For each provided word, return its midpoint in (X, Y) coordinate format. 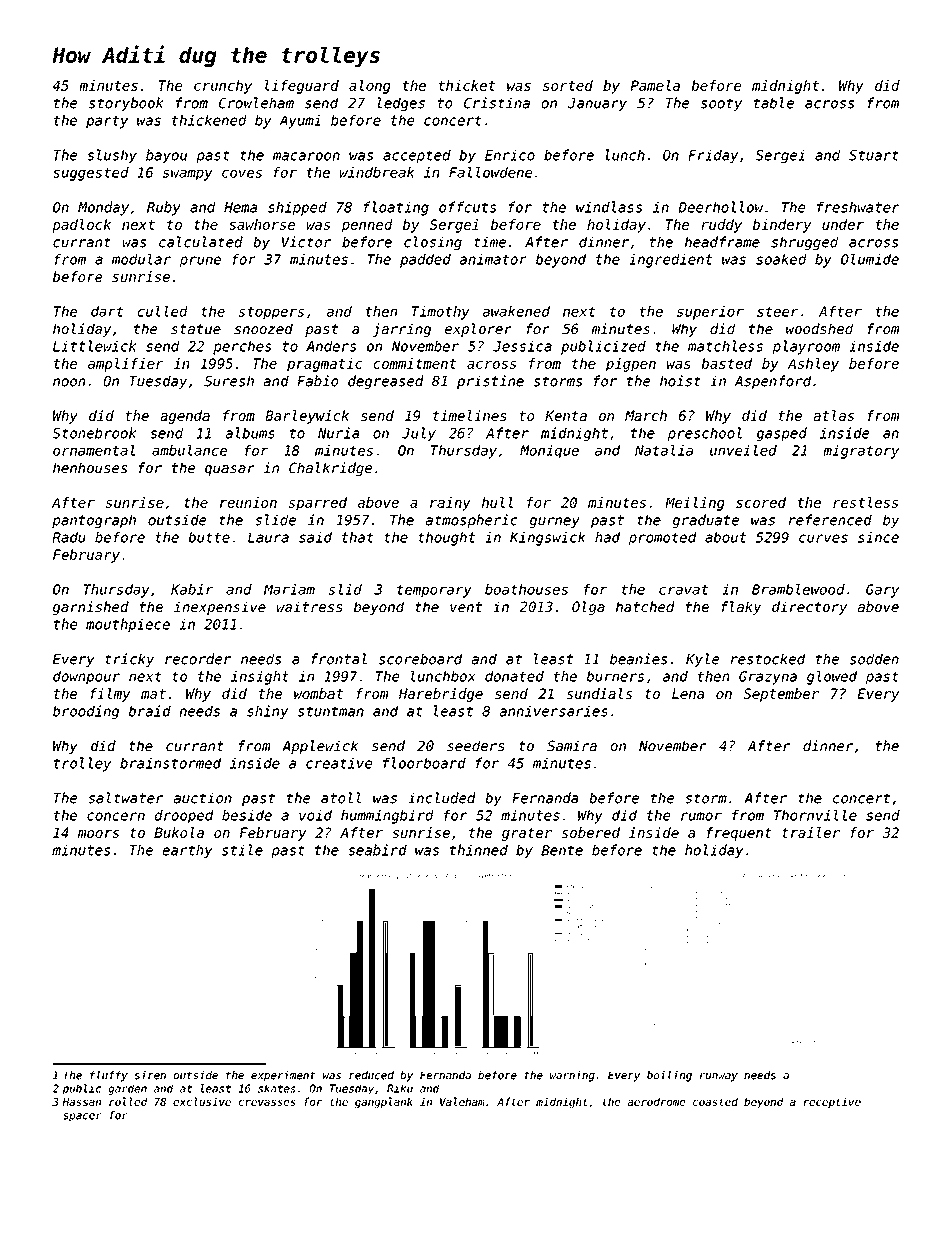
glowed (832, 678)
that (358, 537)
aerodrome (656, 1101)
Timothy (441, 313)
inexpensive (220, 608)
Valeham (462, 1101)
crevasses (267, 1103)
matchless (725, 346)
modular (141, 259)
